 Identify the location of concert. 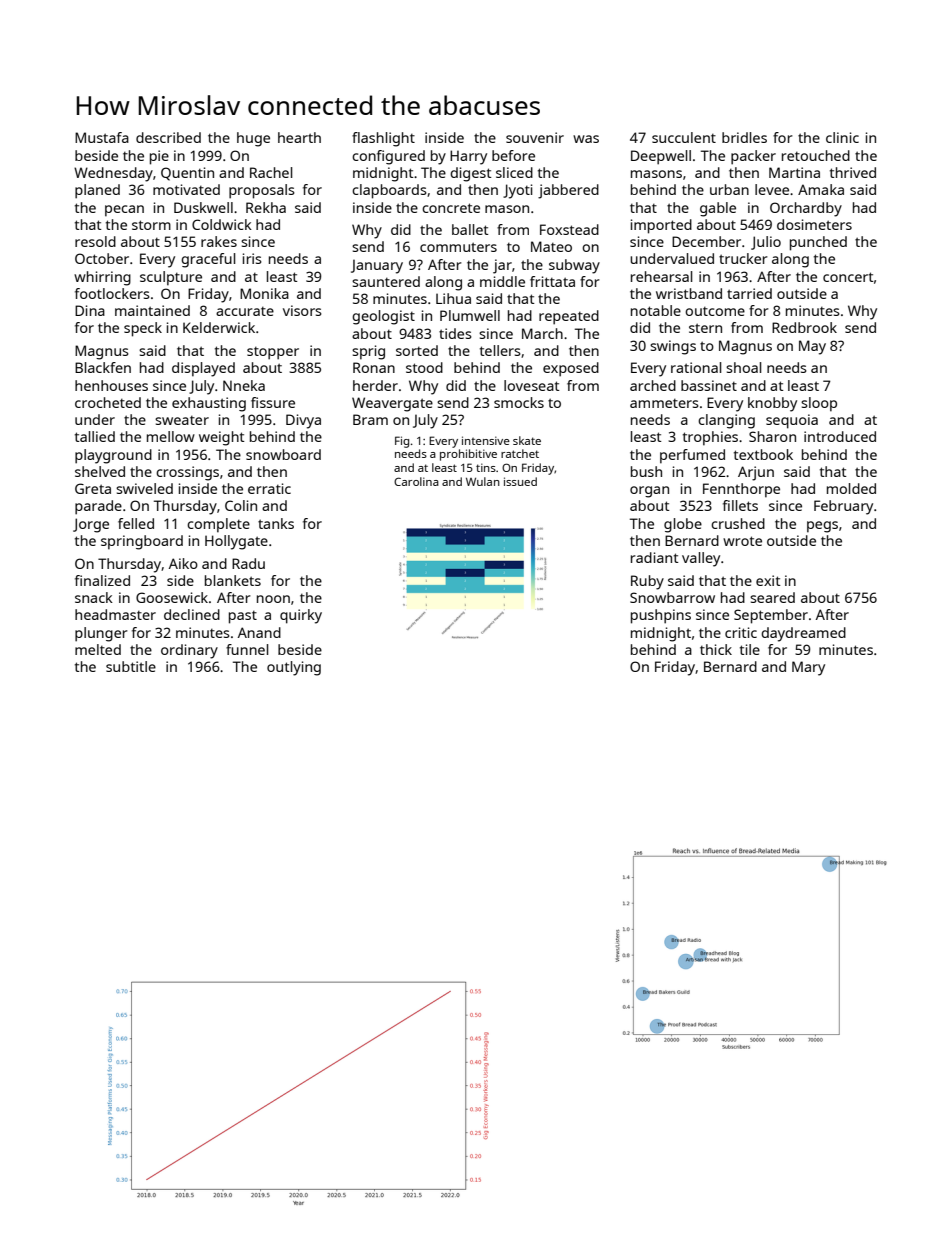
(848, 277).
